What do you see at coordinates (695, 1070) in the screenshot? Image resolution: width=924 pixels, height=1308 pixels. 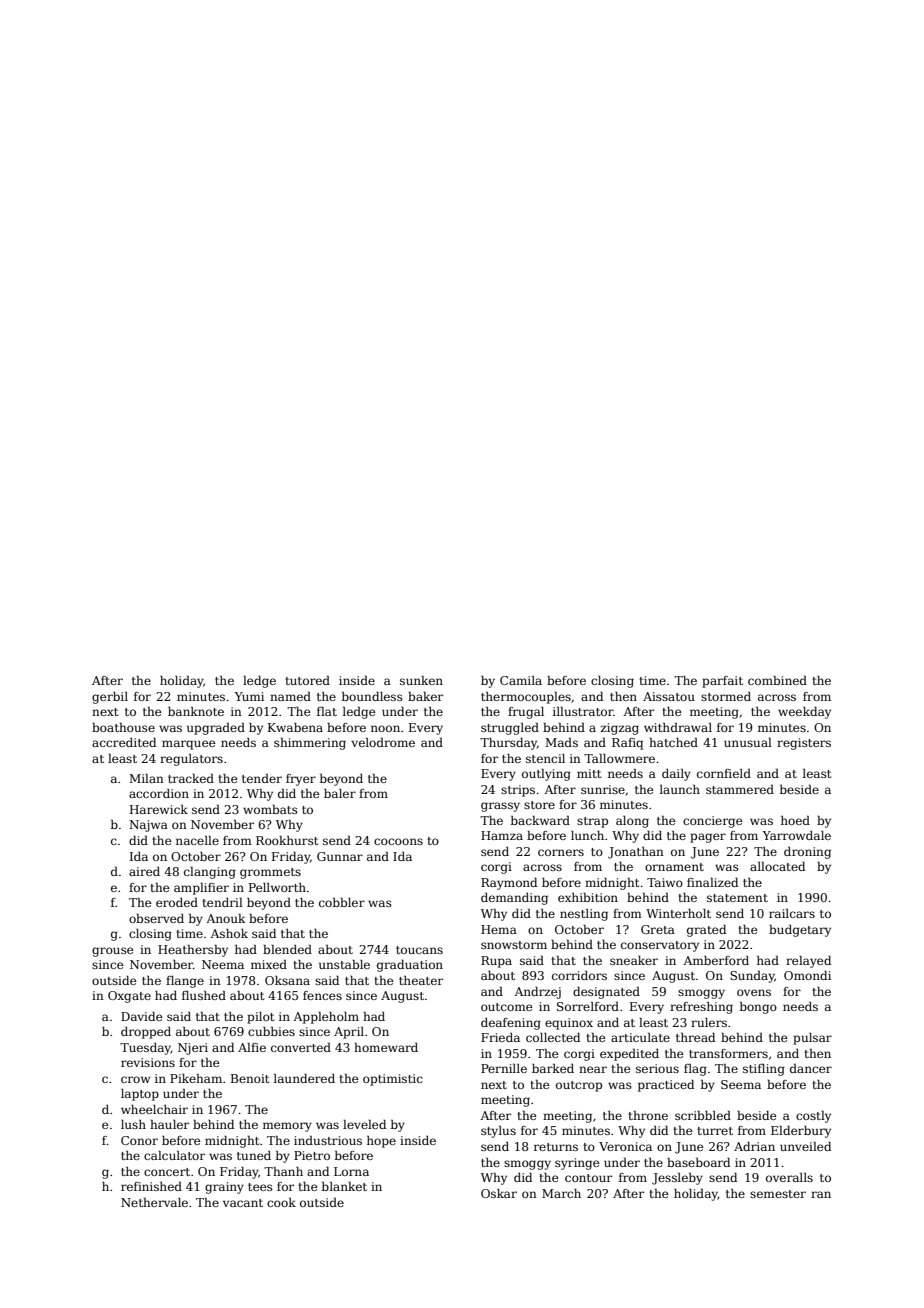 I see `flag` at bounding box center [695, 1070].
